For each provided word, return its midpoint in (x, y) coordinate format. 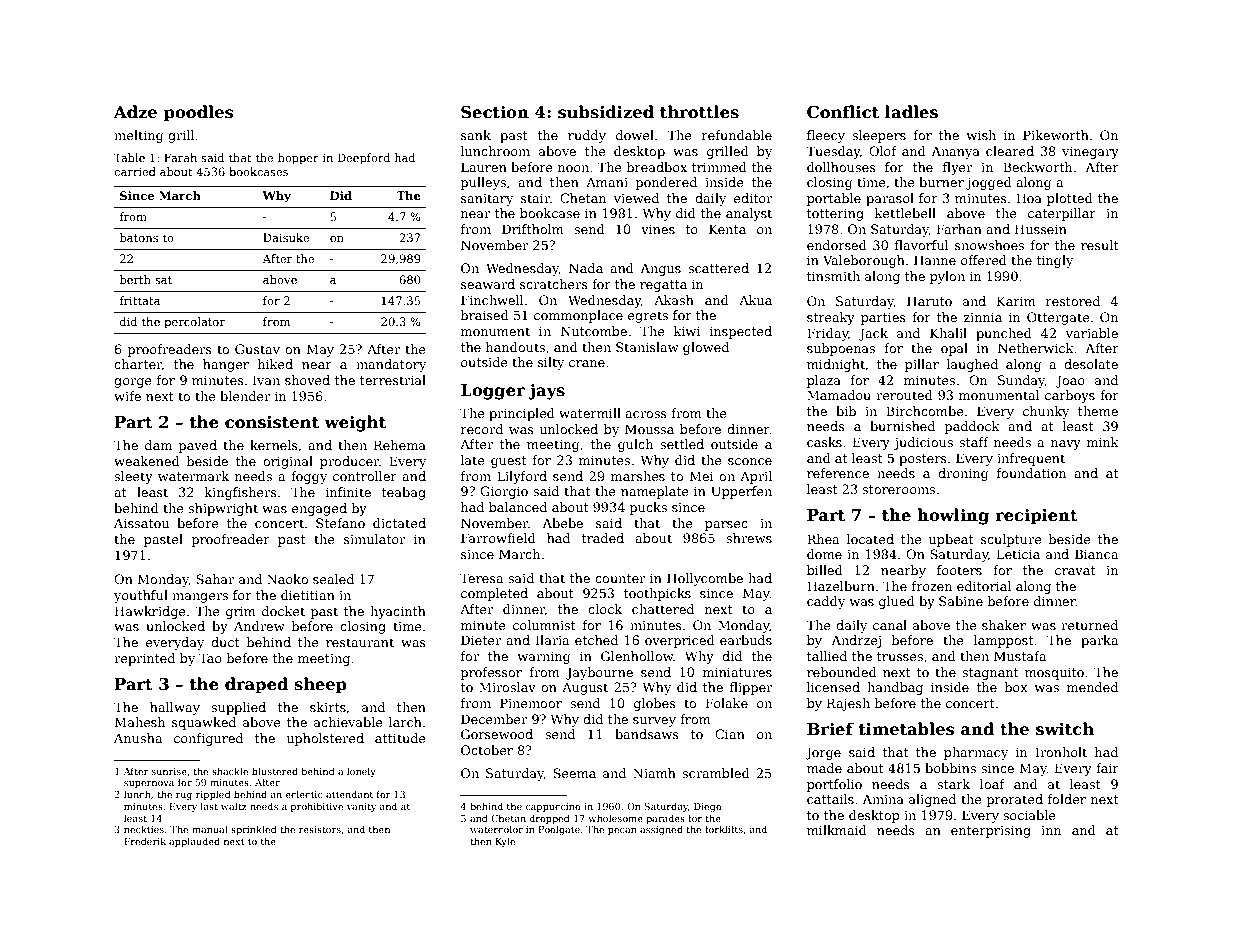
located (870, 539)
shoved (307, 380)
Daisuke (286, 237)
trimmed (719, 167)
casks (824, 442)
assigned (661, 830)
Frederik (145, 841)
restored (1073, 301)
